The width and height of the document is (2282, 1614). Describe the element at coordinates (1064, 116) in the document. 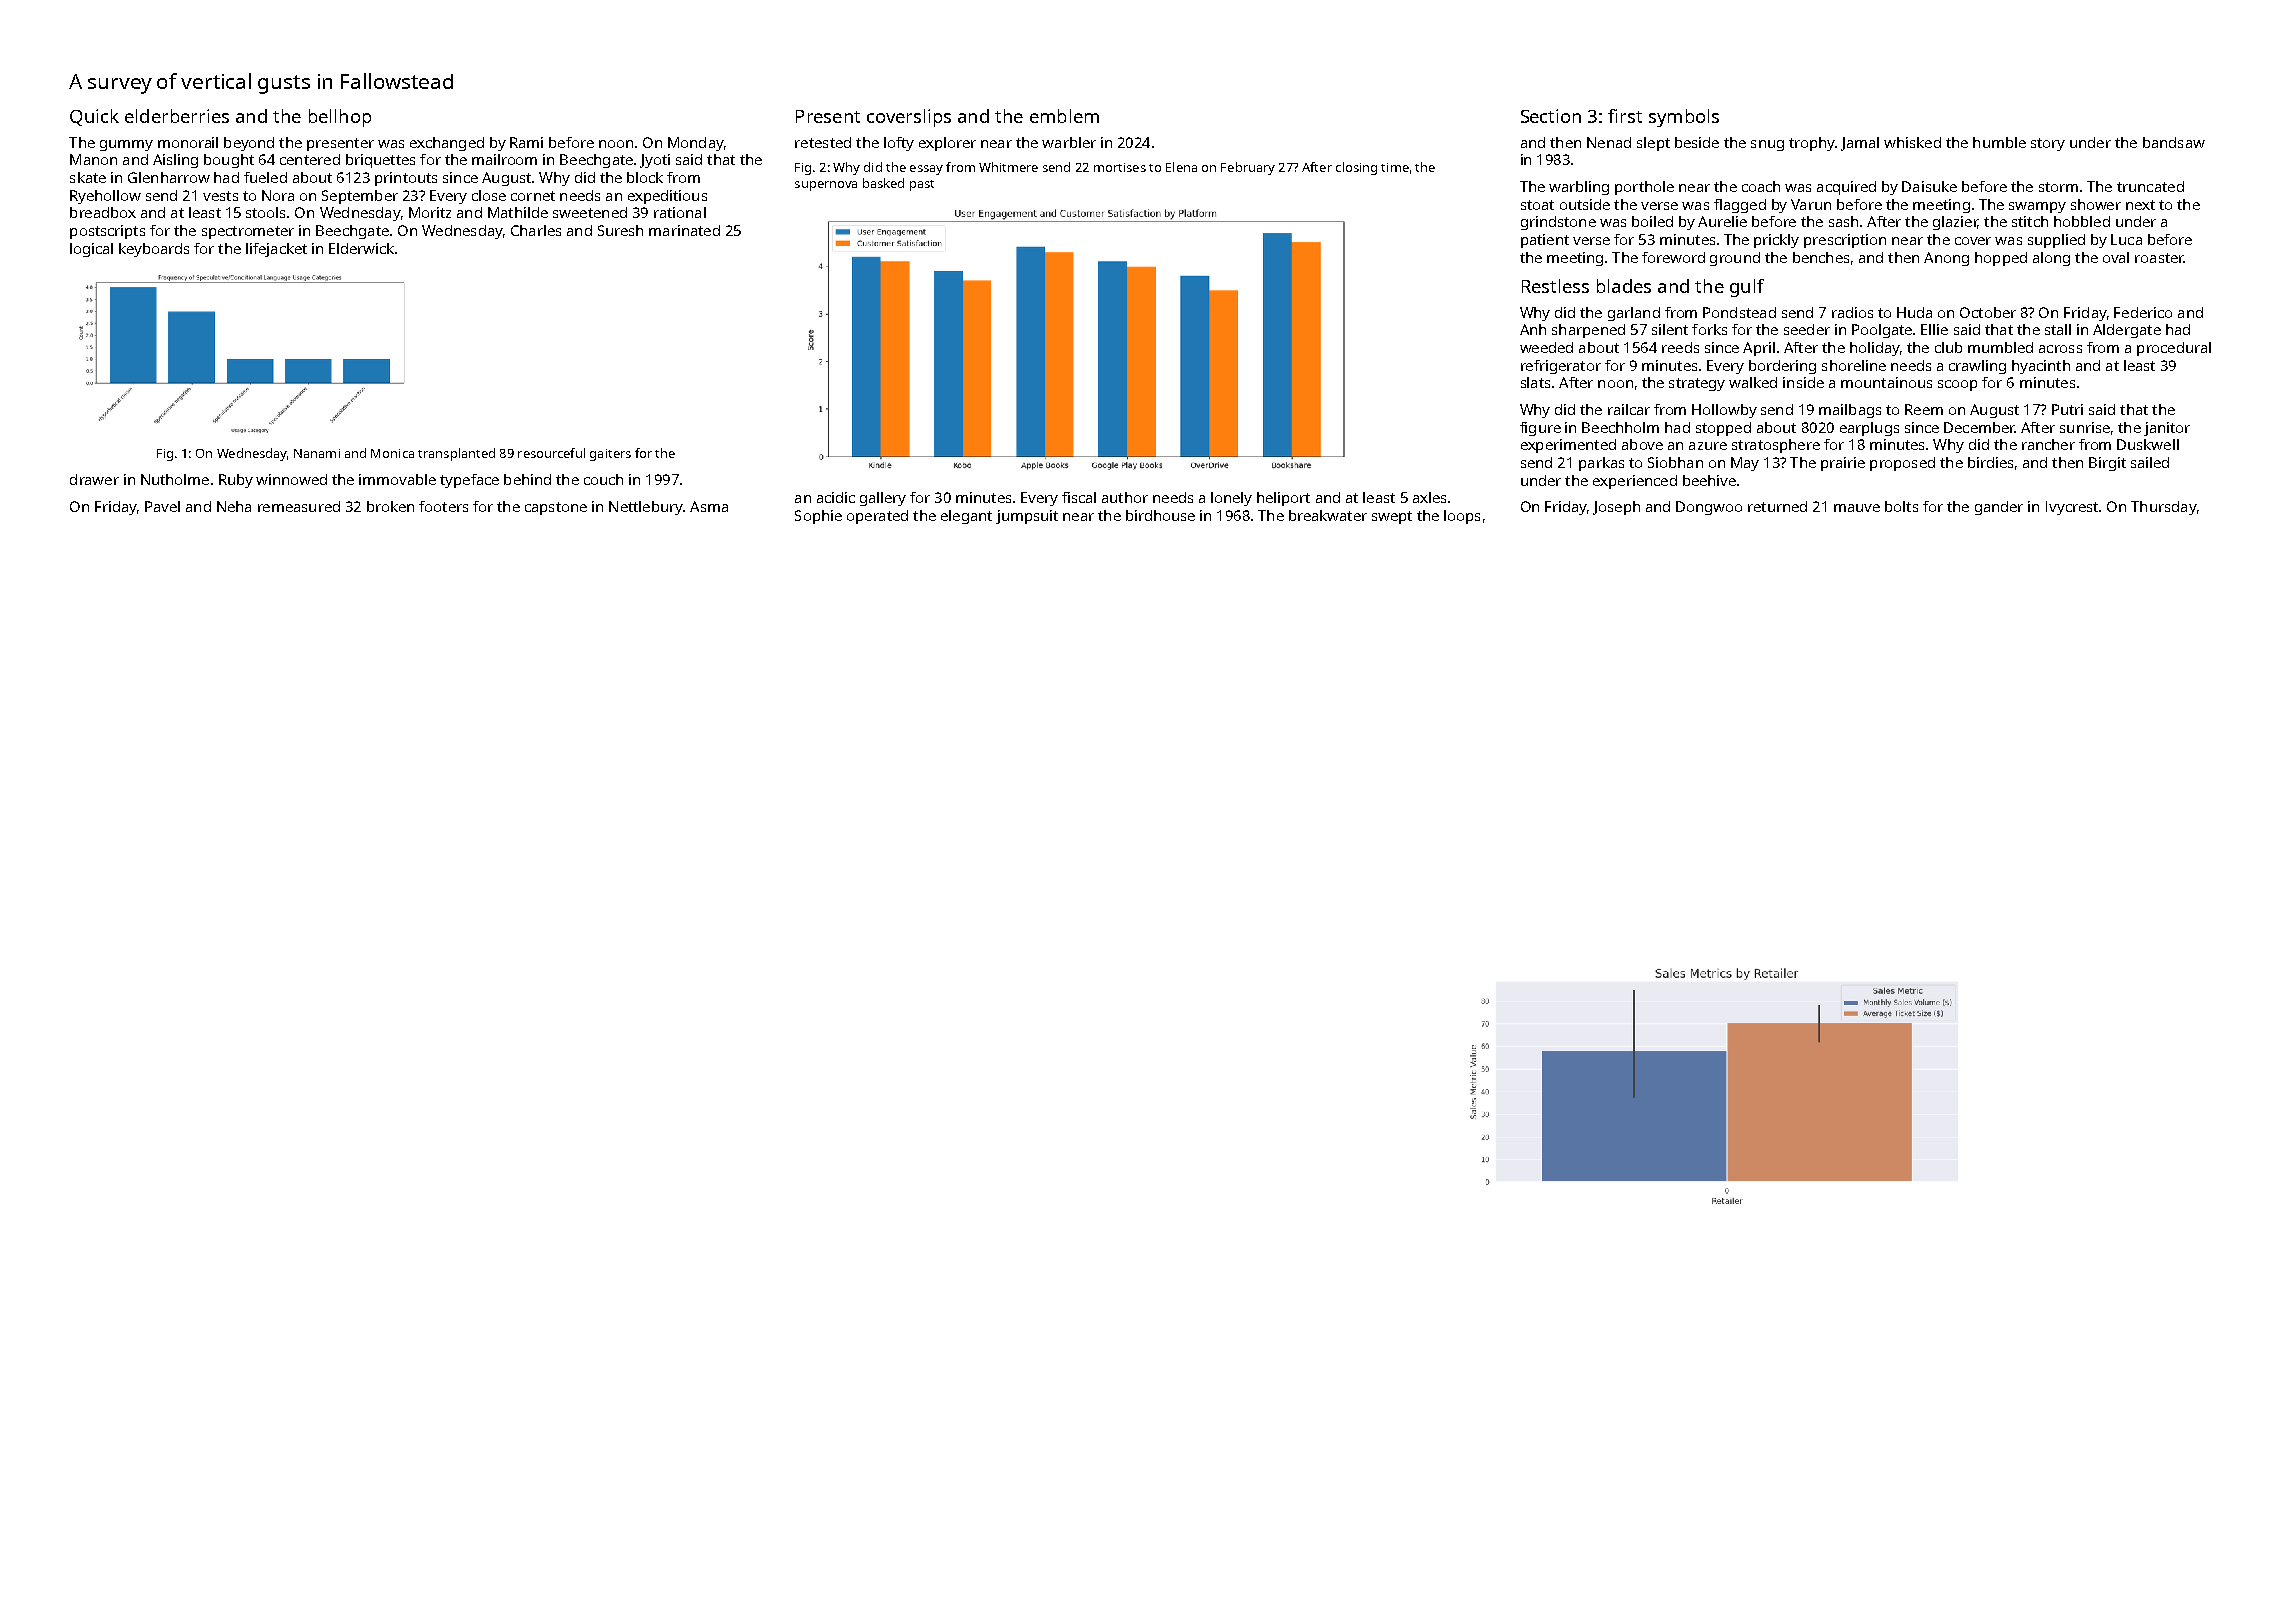

I see `emblem` at that location.
